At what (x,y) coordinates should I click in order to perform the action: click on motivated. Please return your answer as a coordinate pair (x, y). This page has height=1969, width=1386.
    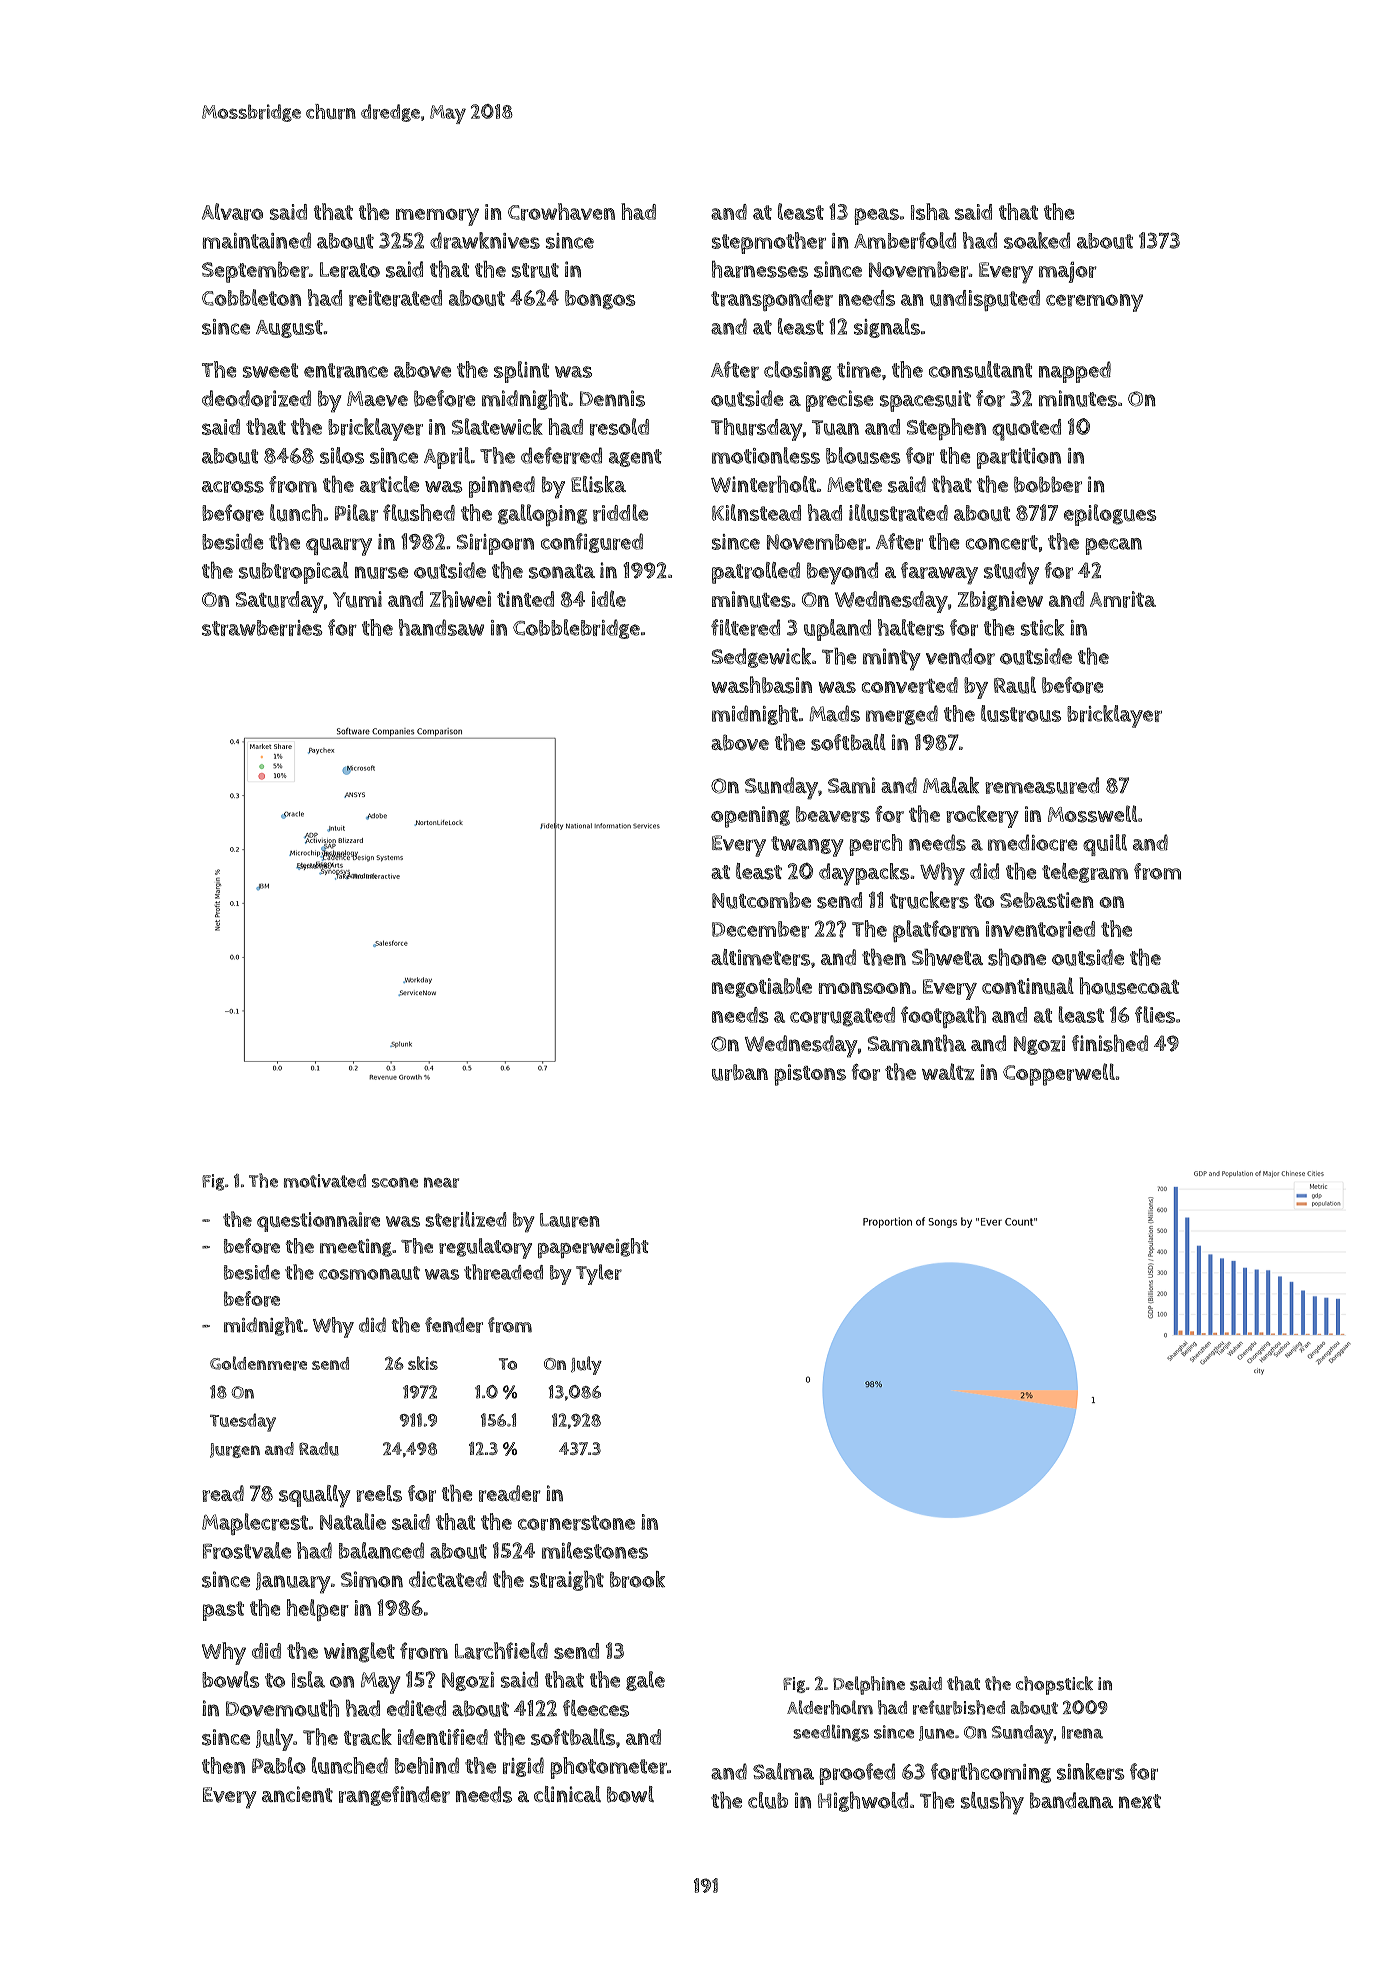
    Looking at the image, I should click on (325, 1181).
